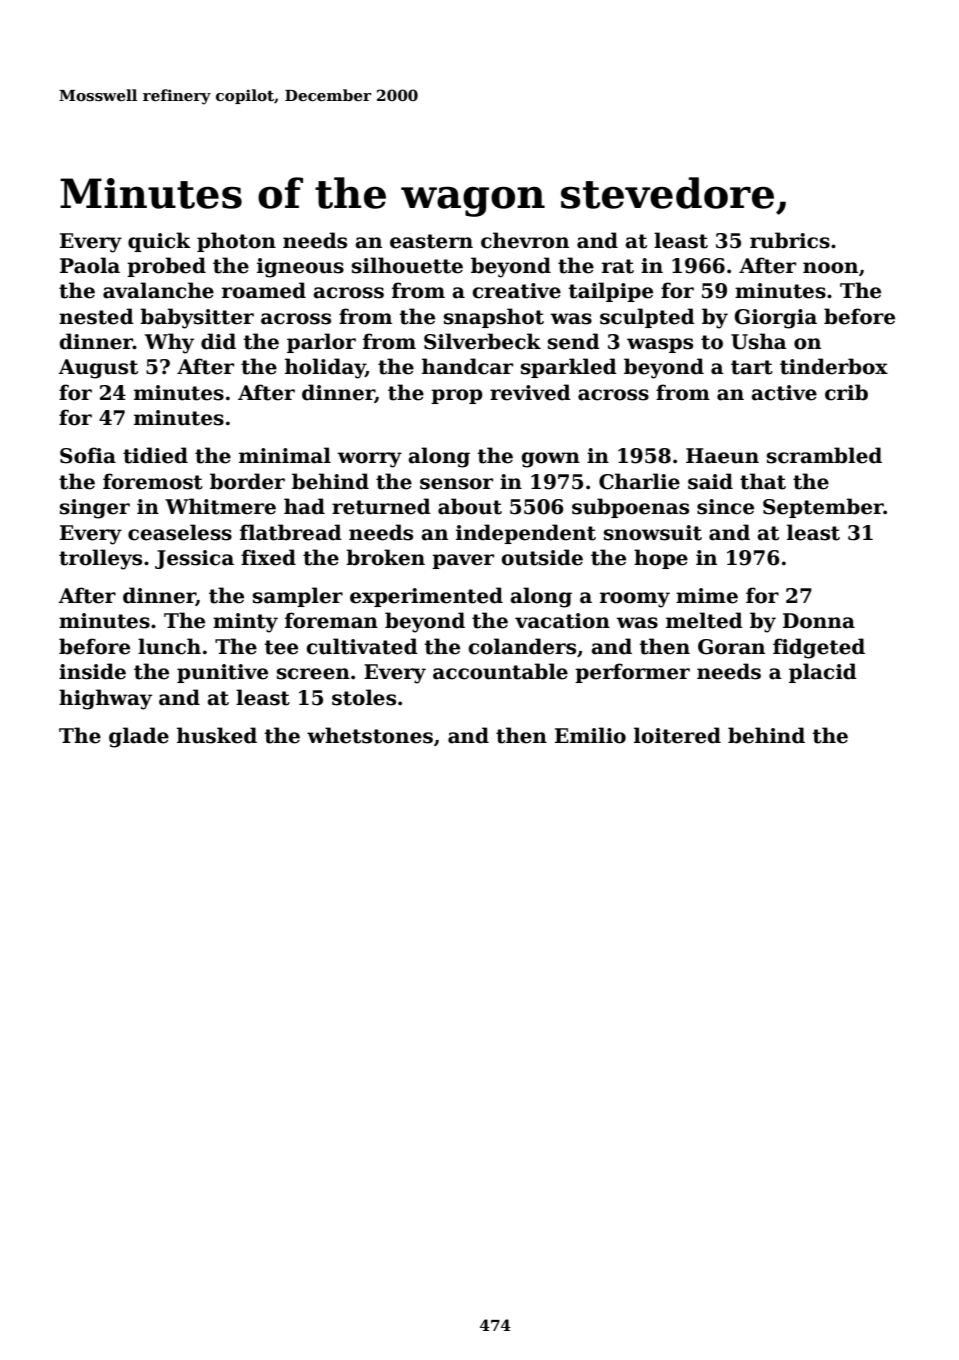 The image size is (959, 1360). I want to click on tidied, so click(155, 455).
